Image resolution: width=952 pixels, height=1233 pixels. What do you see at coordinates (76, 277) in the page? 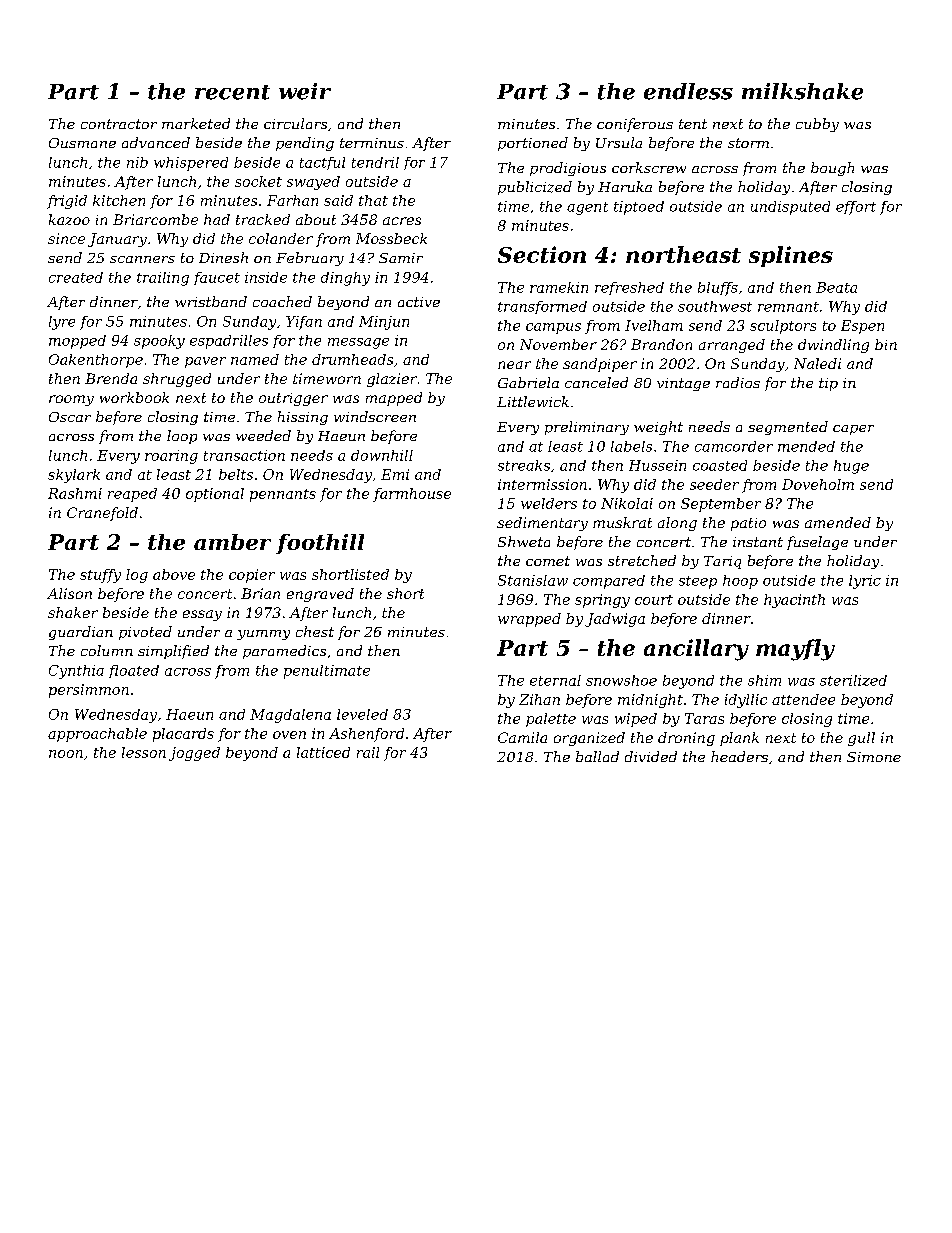
I see `created` at bounding box center [76, 277].
